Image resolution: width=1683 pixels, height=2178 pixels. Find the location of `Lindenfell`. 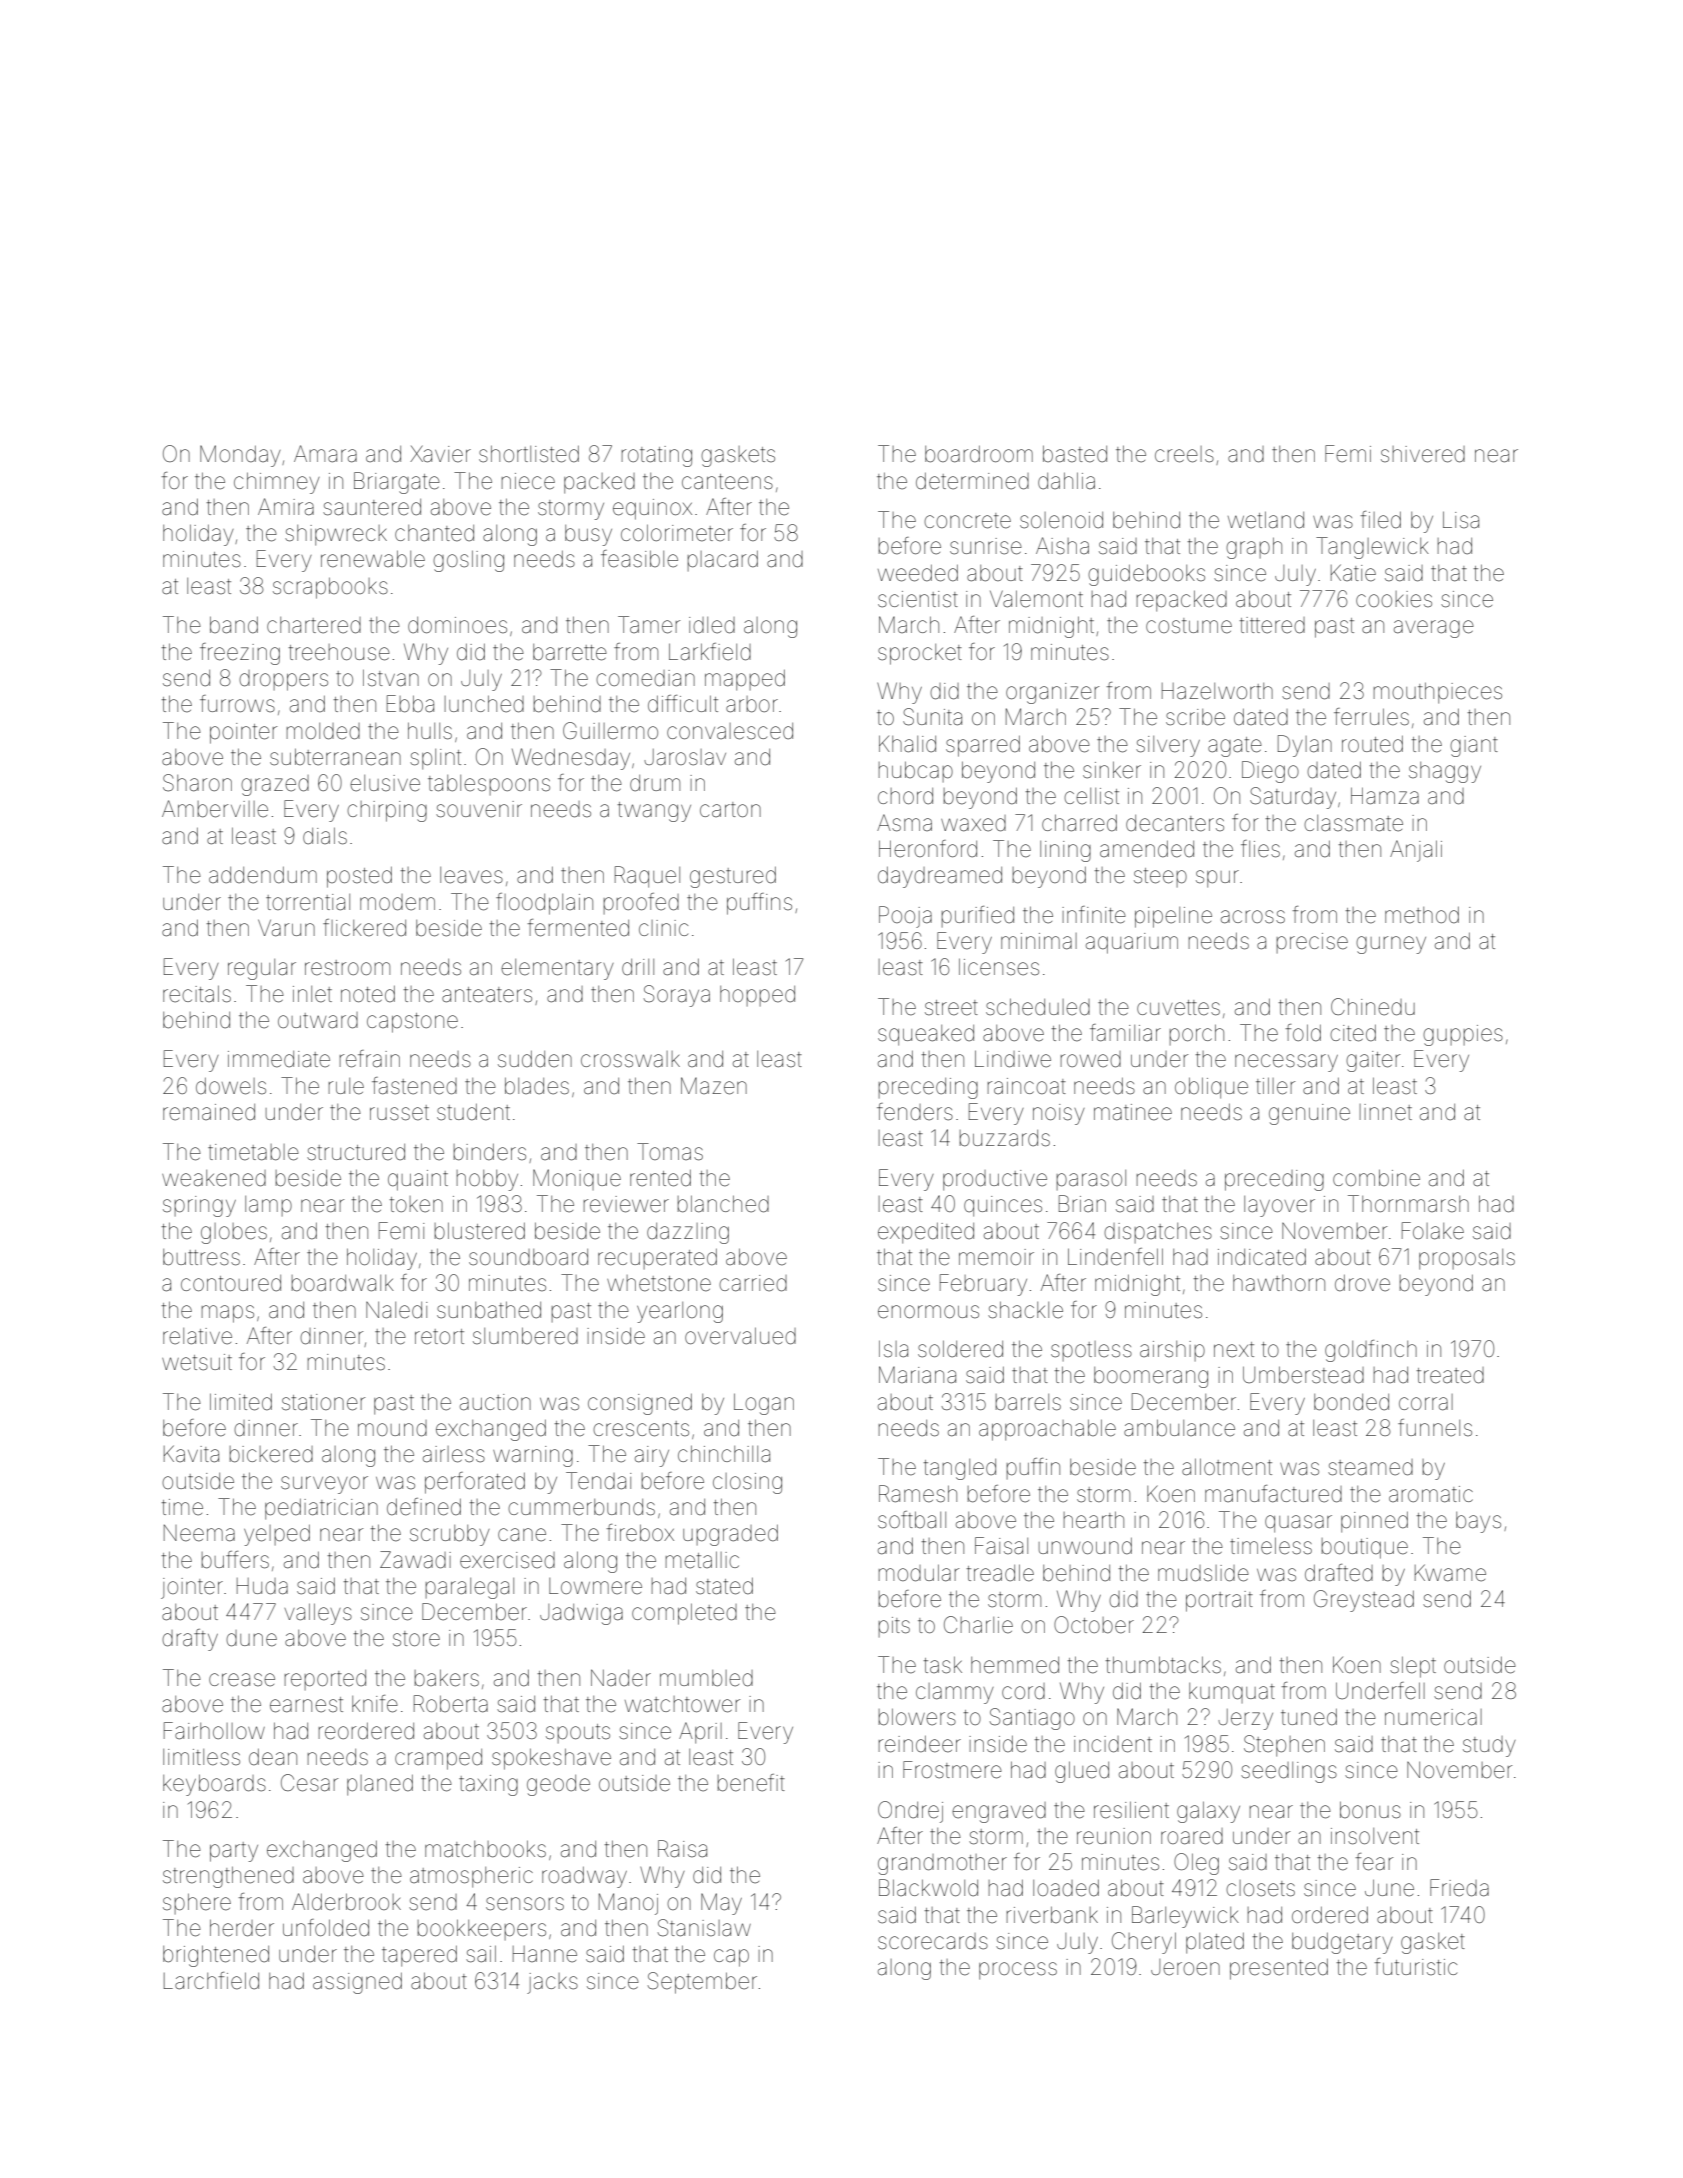

Lindenfell is located at coordinates (1115, 1257).
